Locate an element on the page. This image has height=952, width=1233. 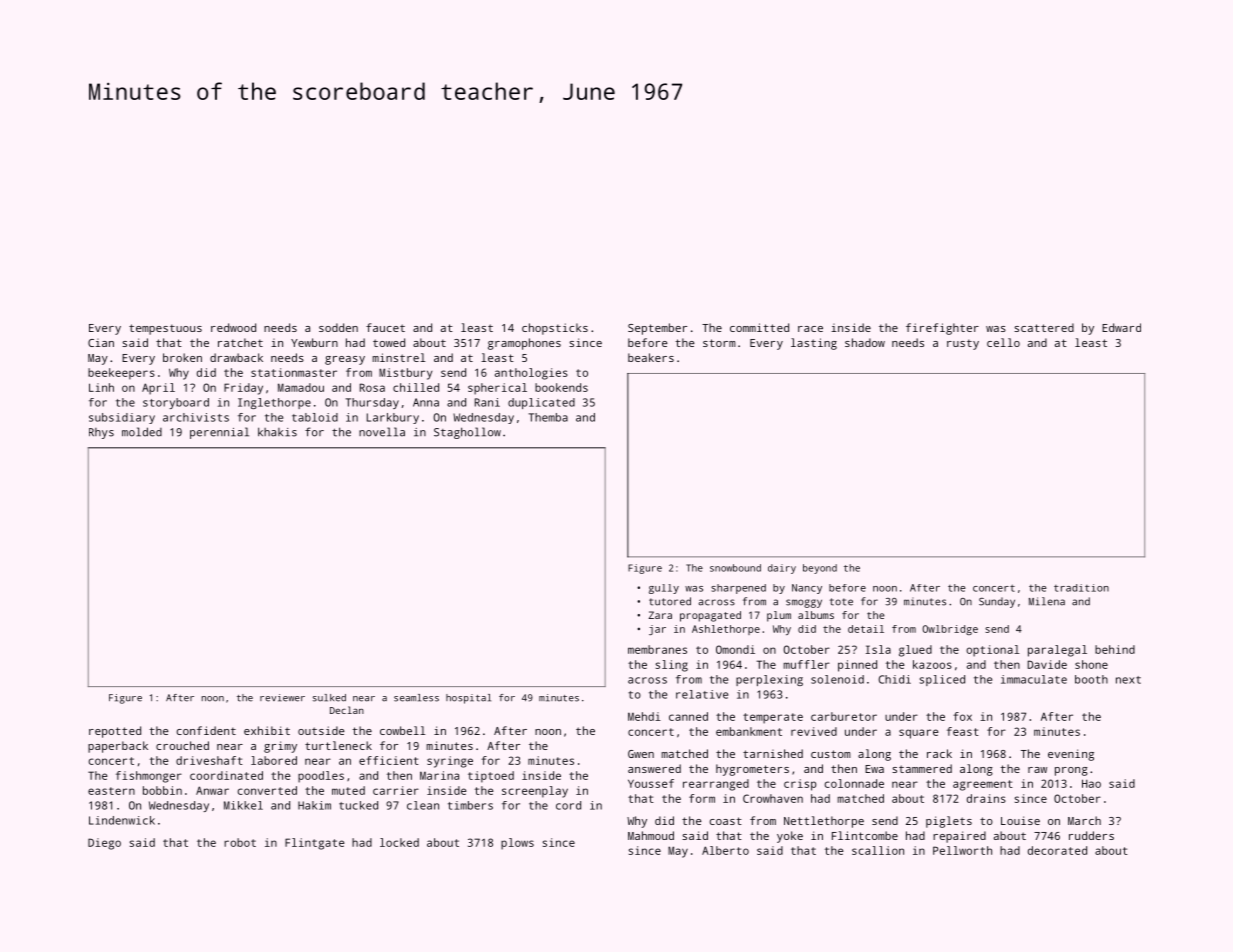
stationmaster is located at coordinates (294, 372).
